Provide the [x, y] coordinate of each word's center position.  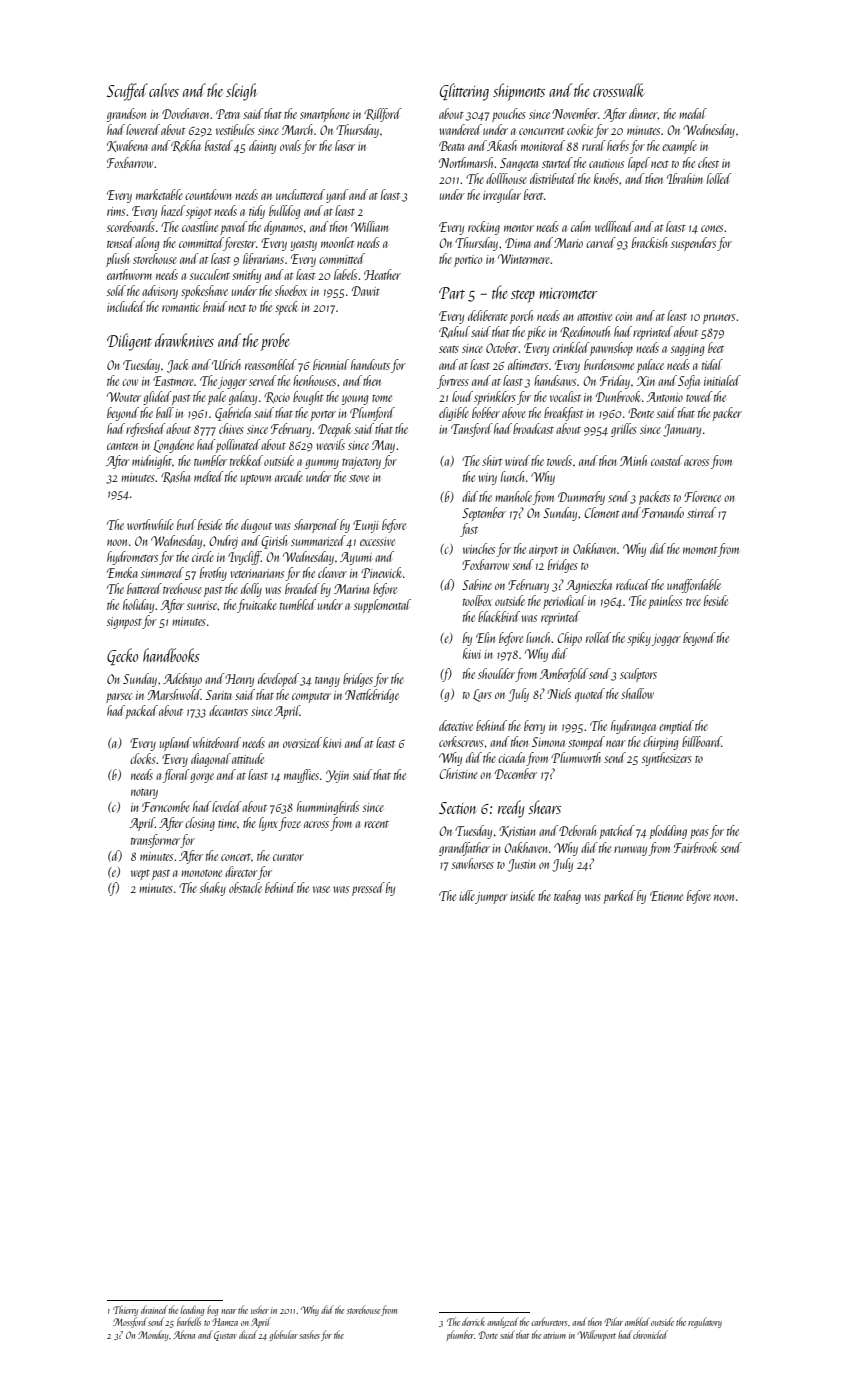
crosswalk [619, 90]
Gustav [225, 1336]
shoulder [496, 673]
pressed [368, 889]
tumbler [210, 460]
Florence [702, 496]
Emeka [122, 572]
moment [700, 550]
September [484, 514]
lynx [268, 824]
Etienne [666, 896]
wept [140, 875]
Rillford [383, 115]
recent [376, 824]
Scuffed [127, 92]
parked [619, 897]
